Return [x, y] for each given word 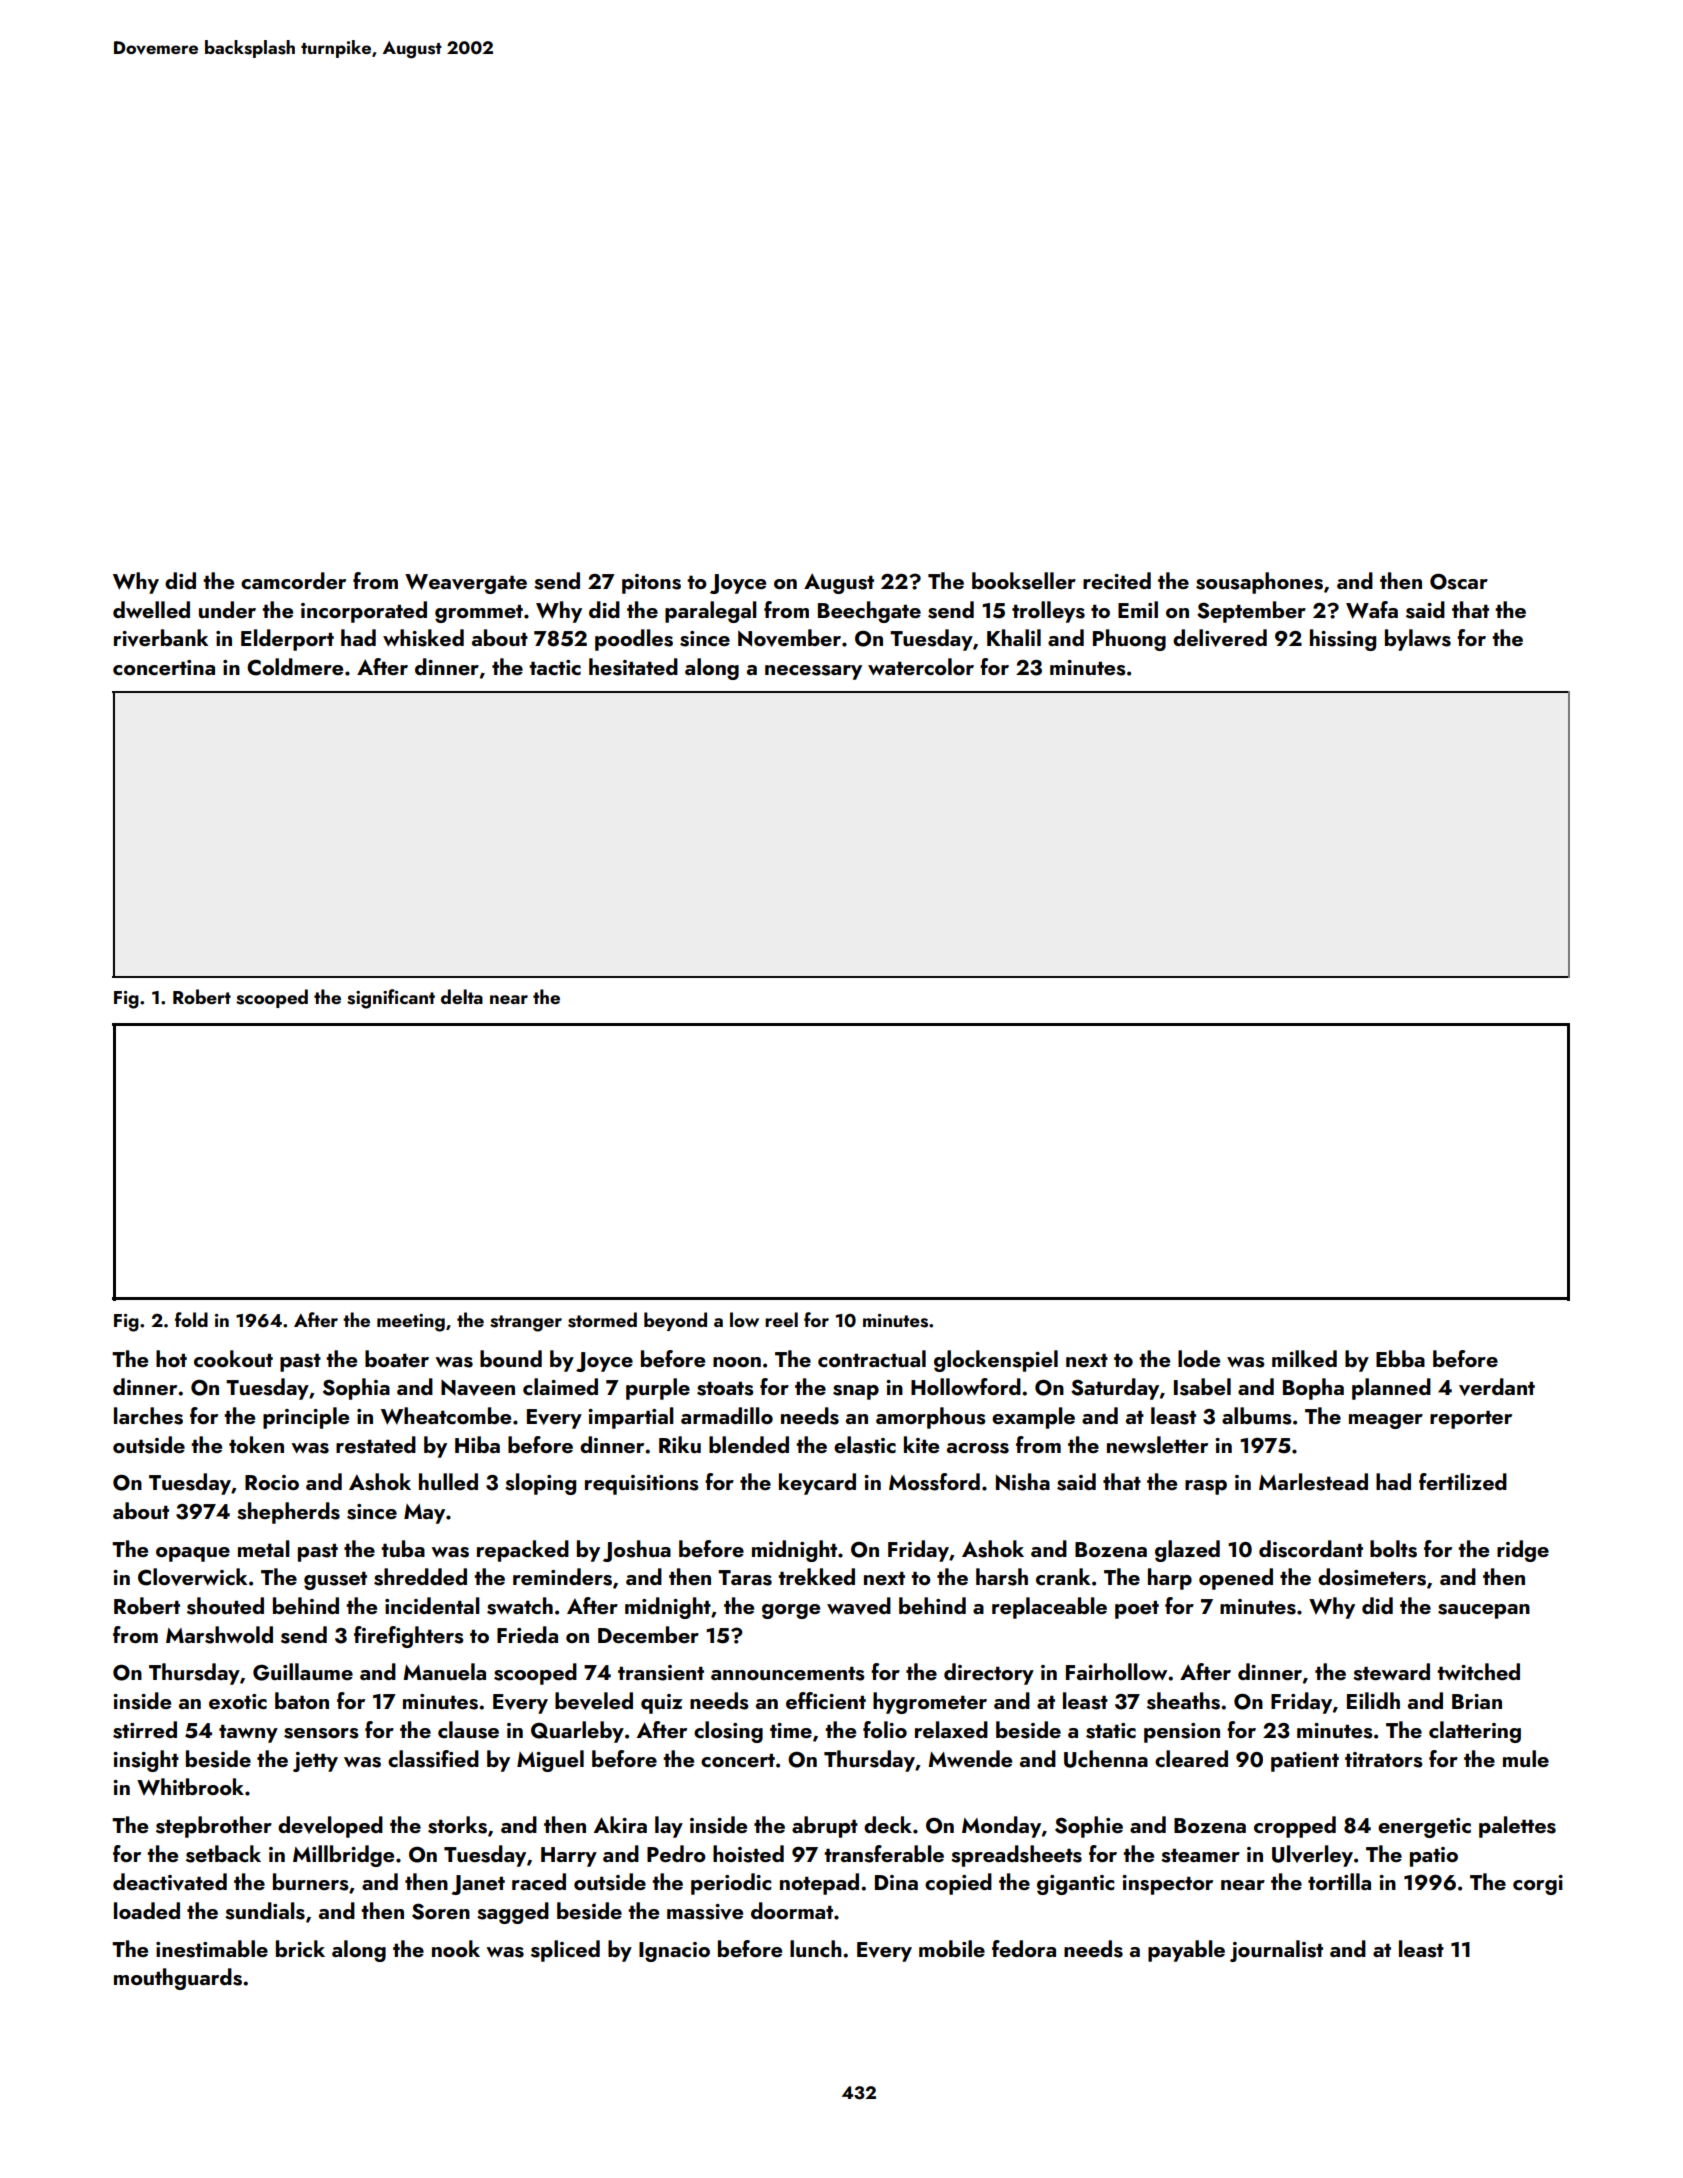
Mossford [934, 1482]
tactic [555, 667]
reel [781, 1319]
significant [391, 999]
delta [462, 996]
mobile [952, 1948]
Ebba [1400, 1358]
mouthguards [178, 1979]
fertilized [1463, 1481]
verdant [1497, 1387]
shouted [225, 1606]
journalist [1276, 1951]
